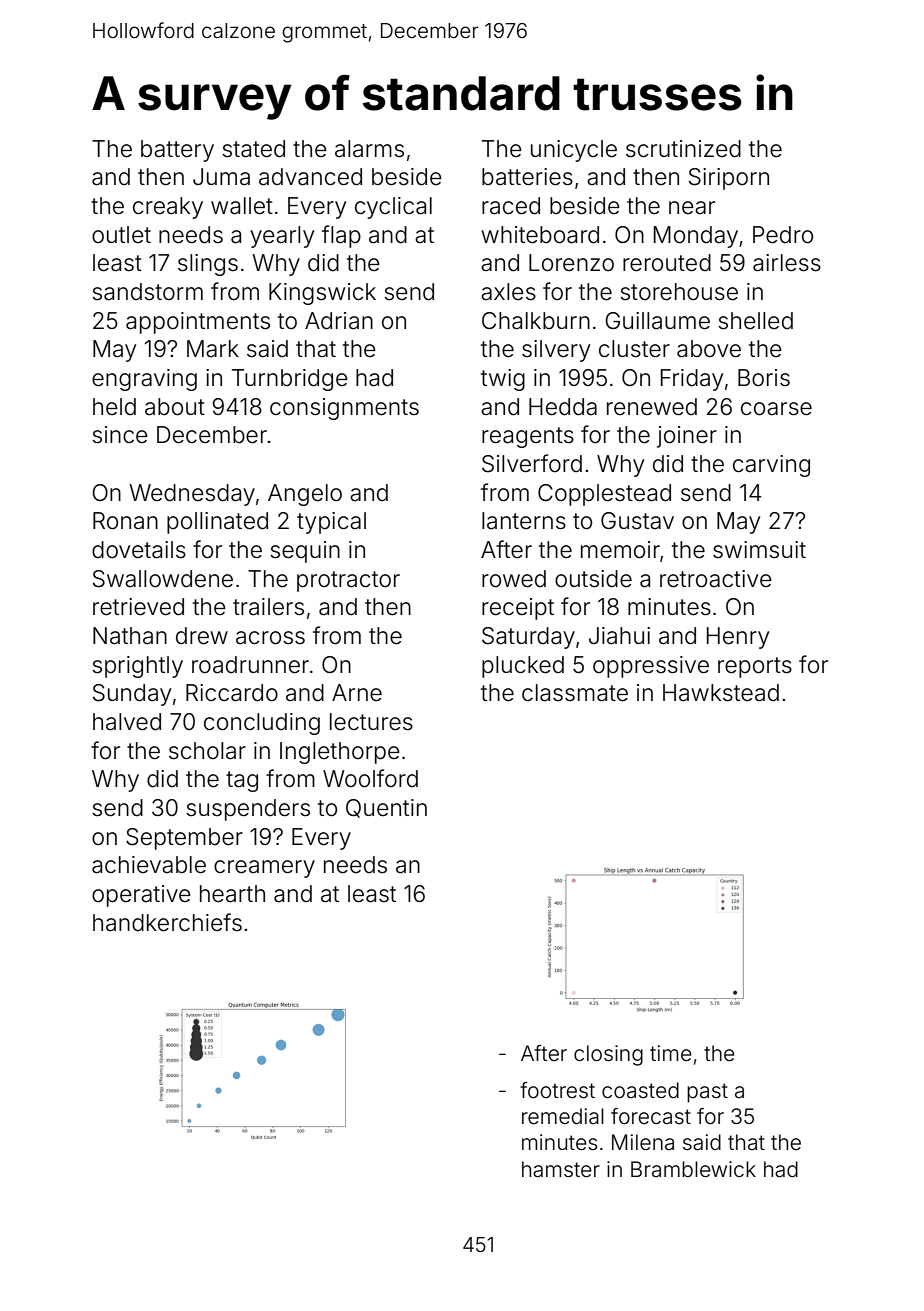 Image resolution: width=924 pixels, height=1311 pixels. I want to click on Arne, so click(357, 693).
